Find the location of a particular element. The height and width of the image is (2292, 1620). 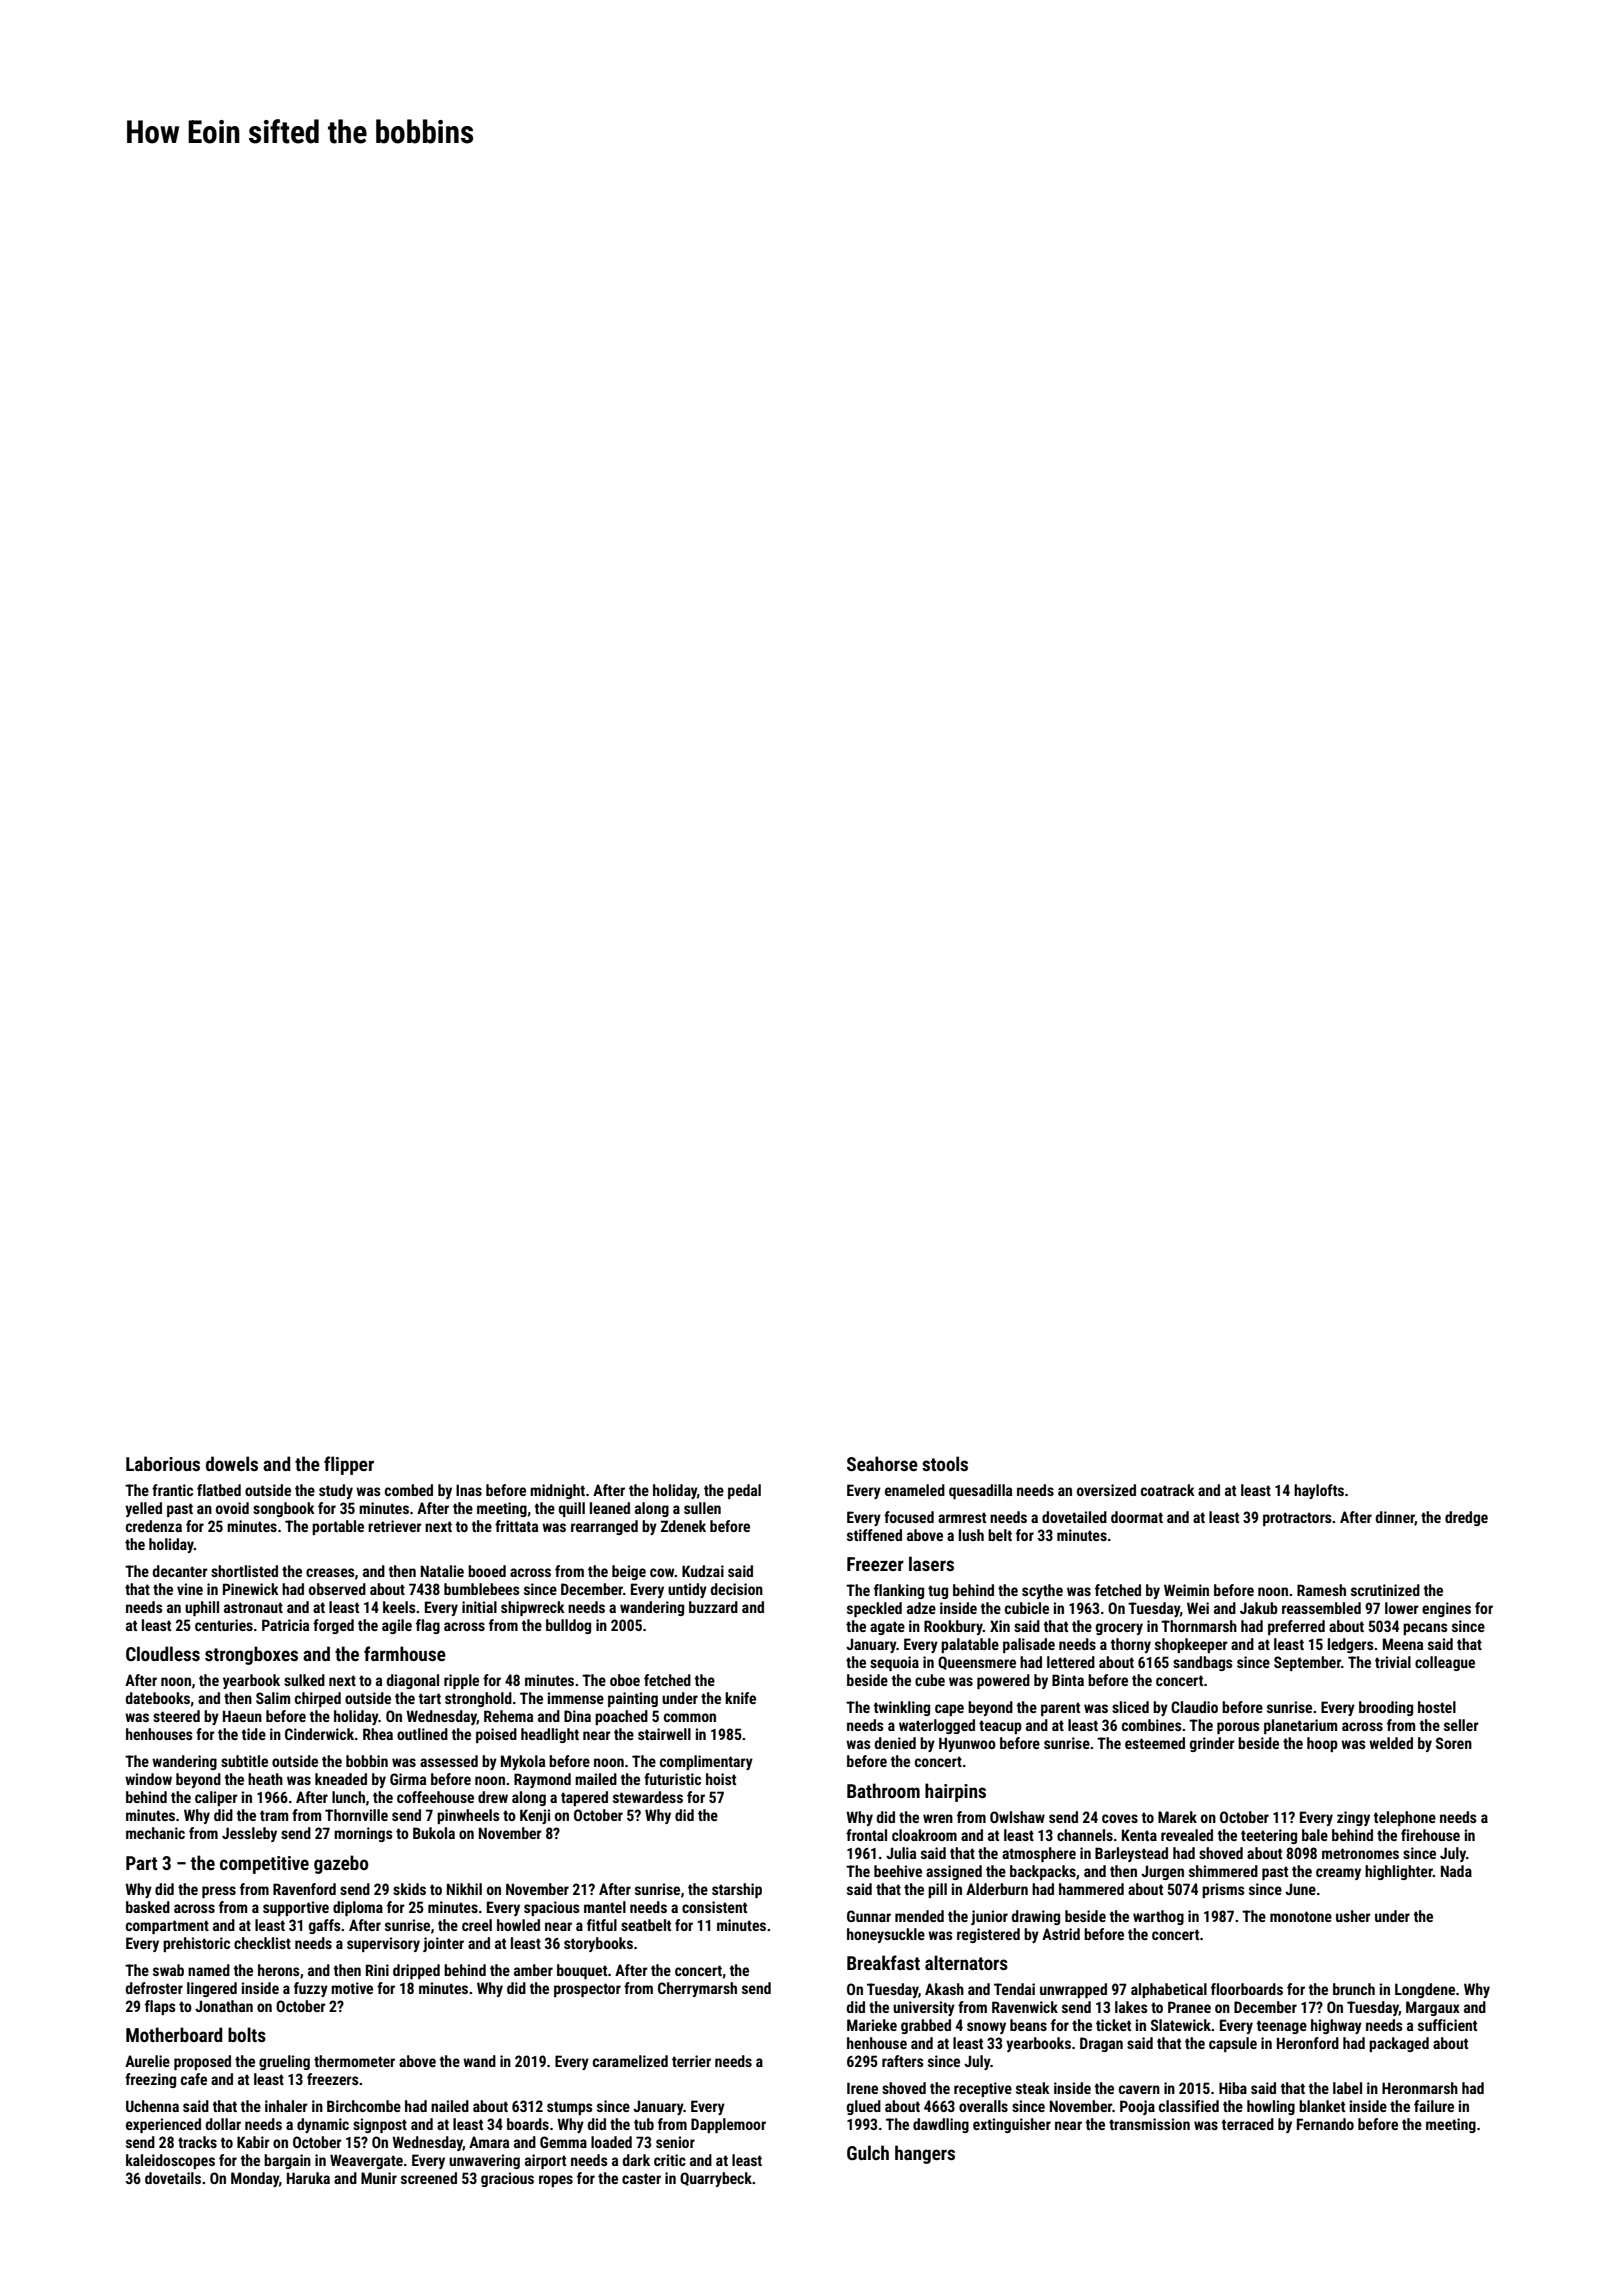

Cloudless is located at coordinates (163, 1653).
